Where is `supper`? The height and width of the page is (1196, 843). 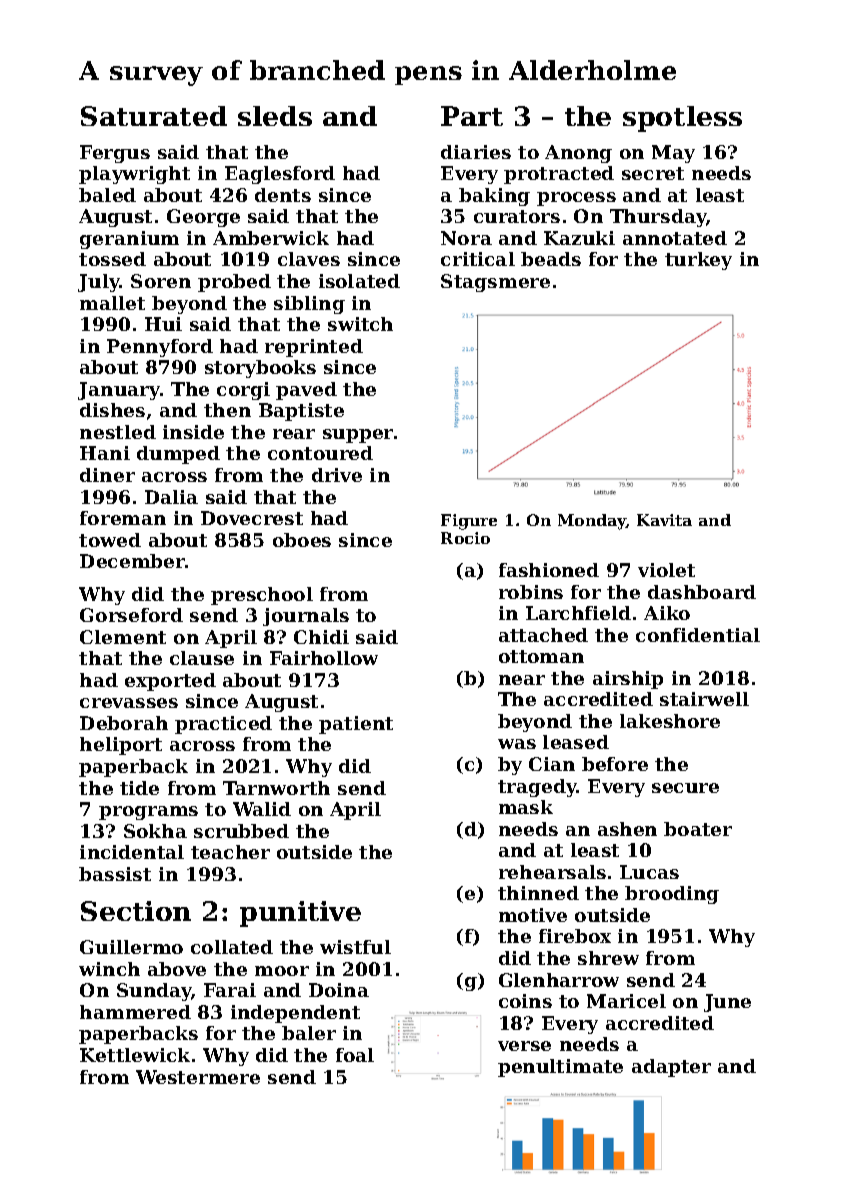 supper is located at coordinates (358, 436).
